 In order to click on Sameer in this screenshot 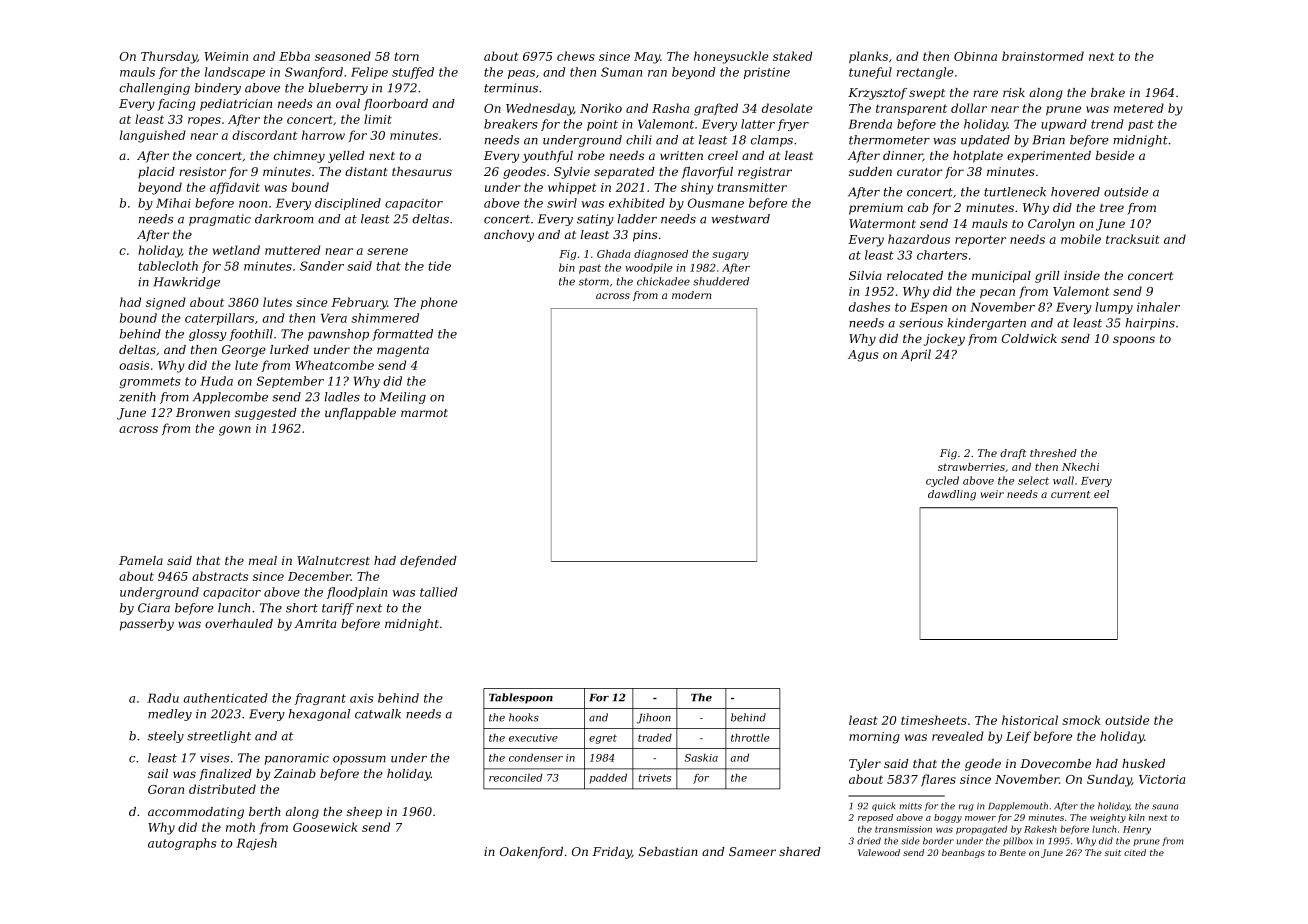, I will do `click(752, 851)`.
